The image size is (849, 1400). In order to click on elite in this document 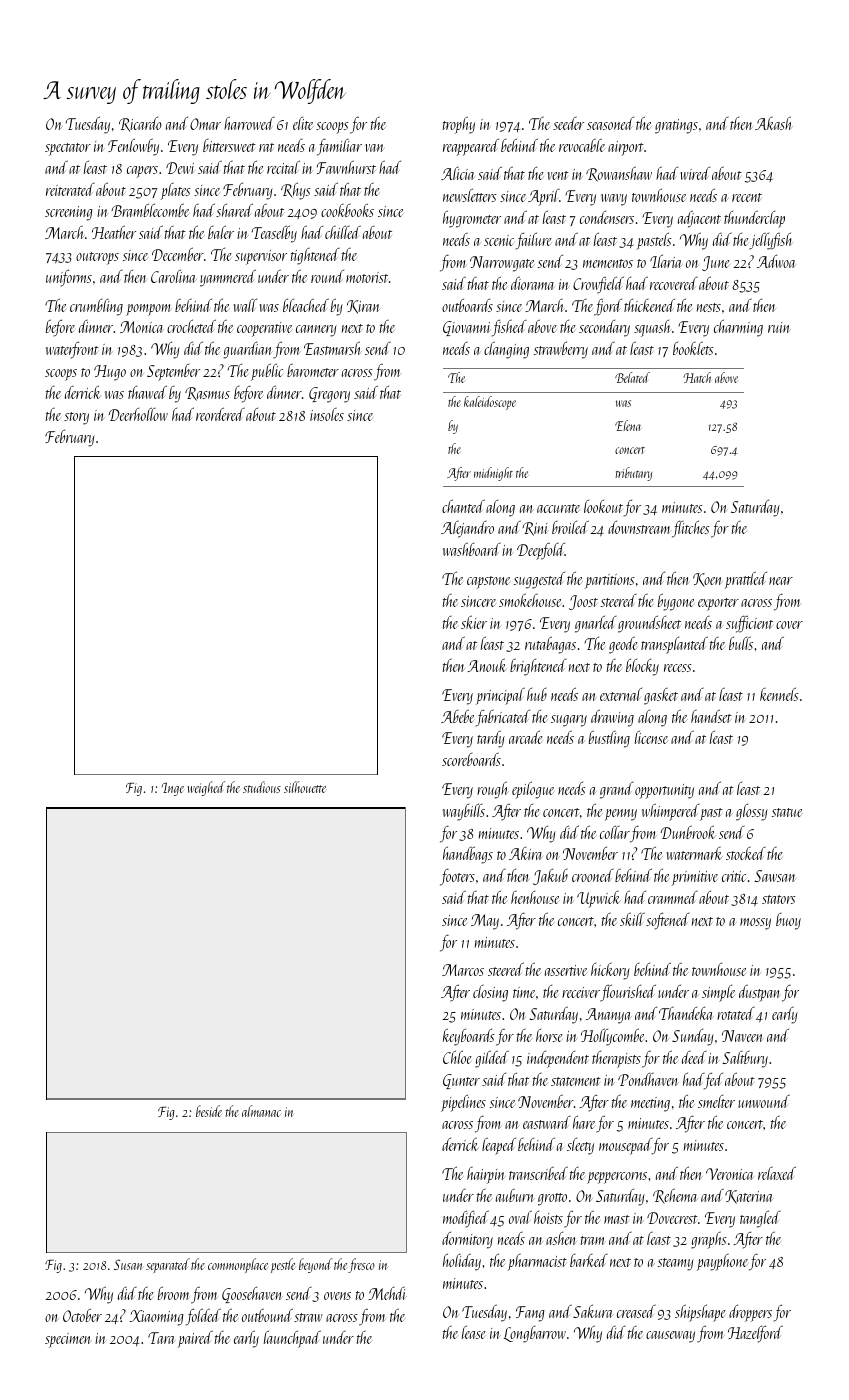, I will do `click(303, 123)`.
